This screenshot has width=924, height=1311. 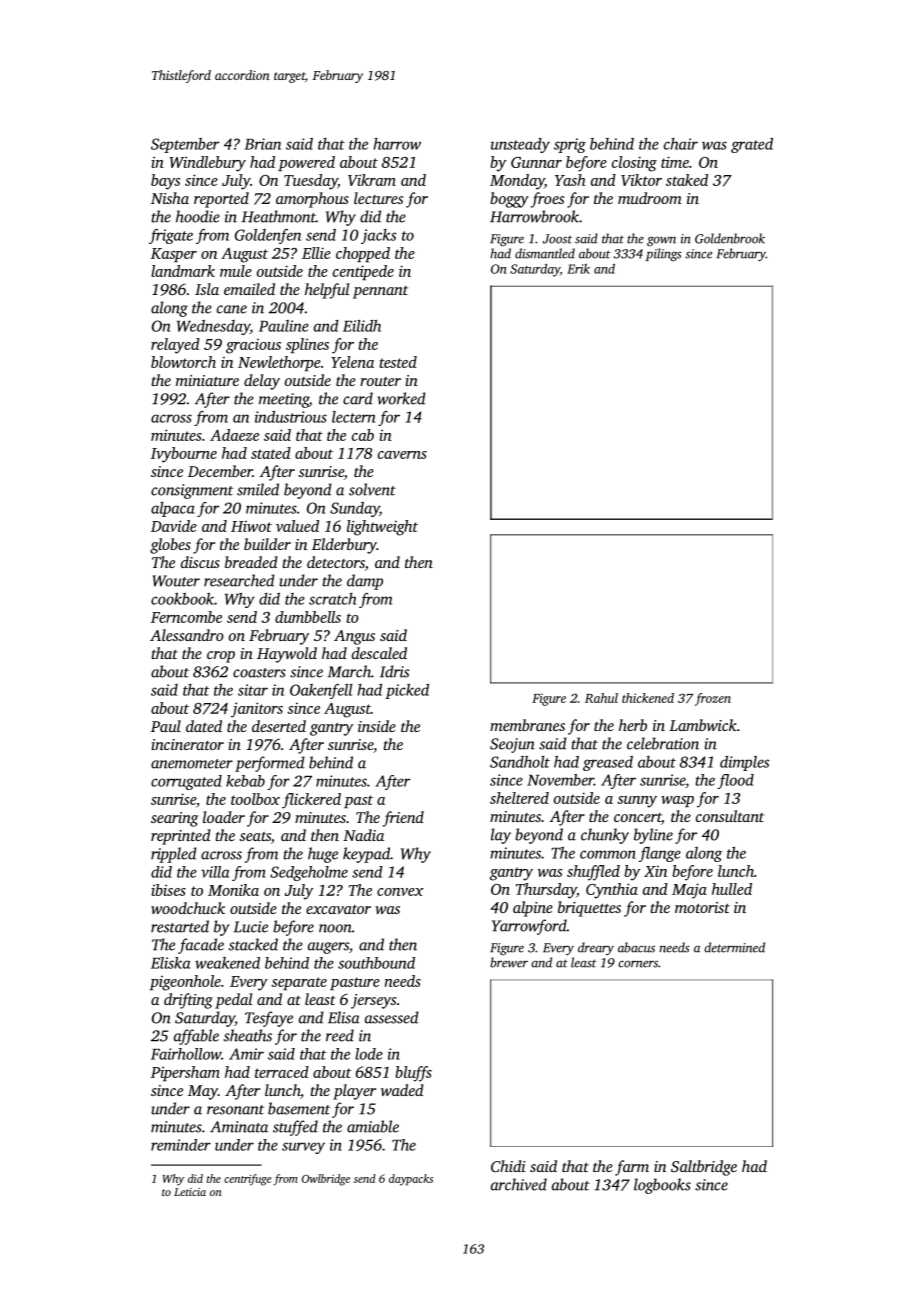 What do you see at coordinates (650, 198) in the screenshot?
I see `mudroom` at bounding box center [650, 198].
